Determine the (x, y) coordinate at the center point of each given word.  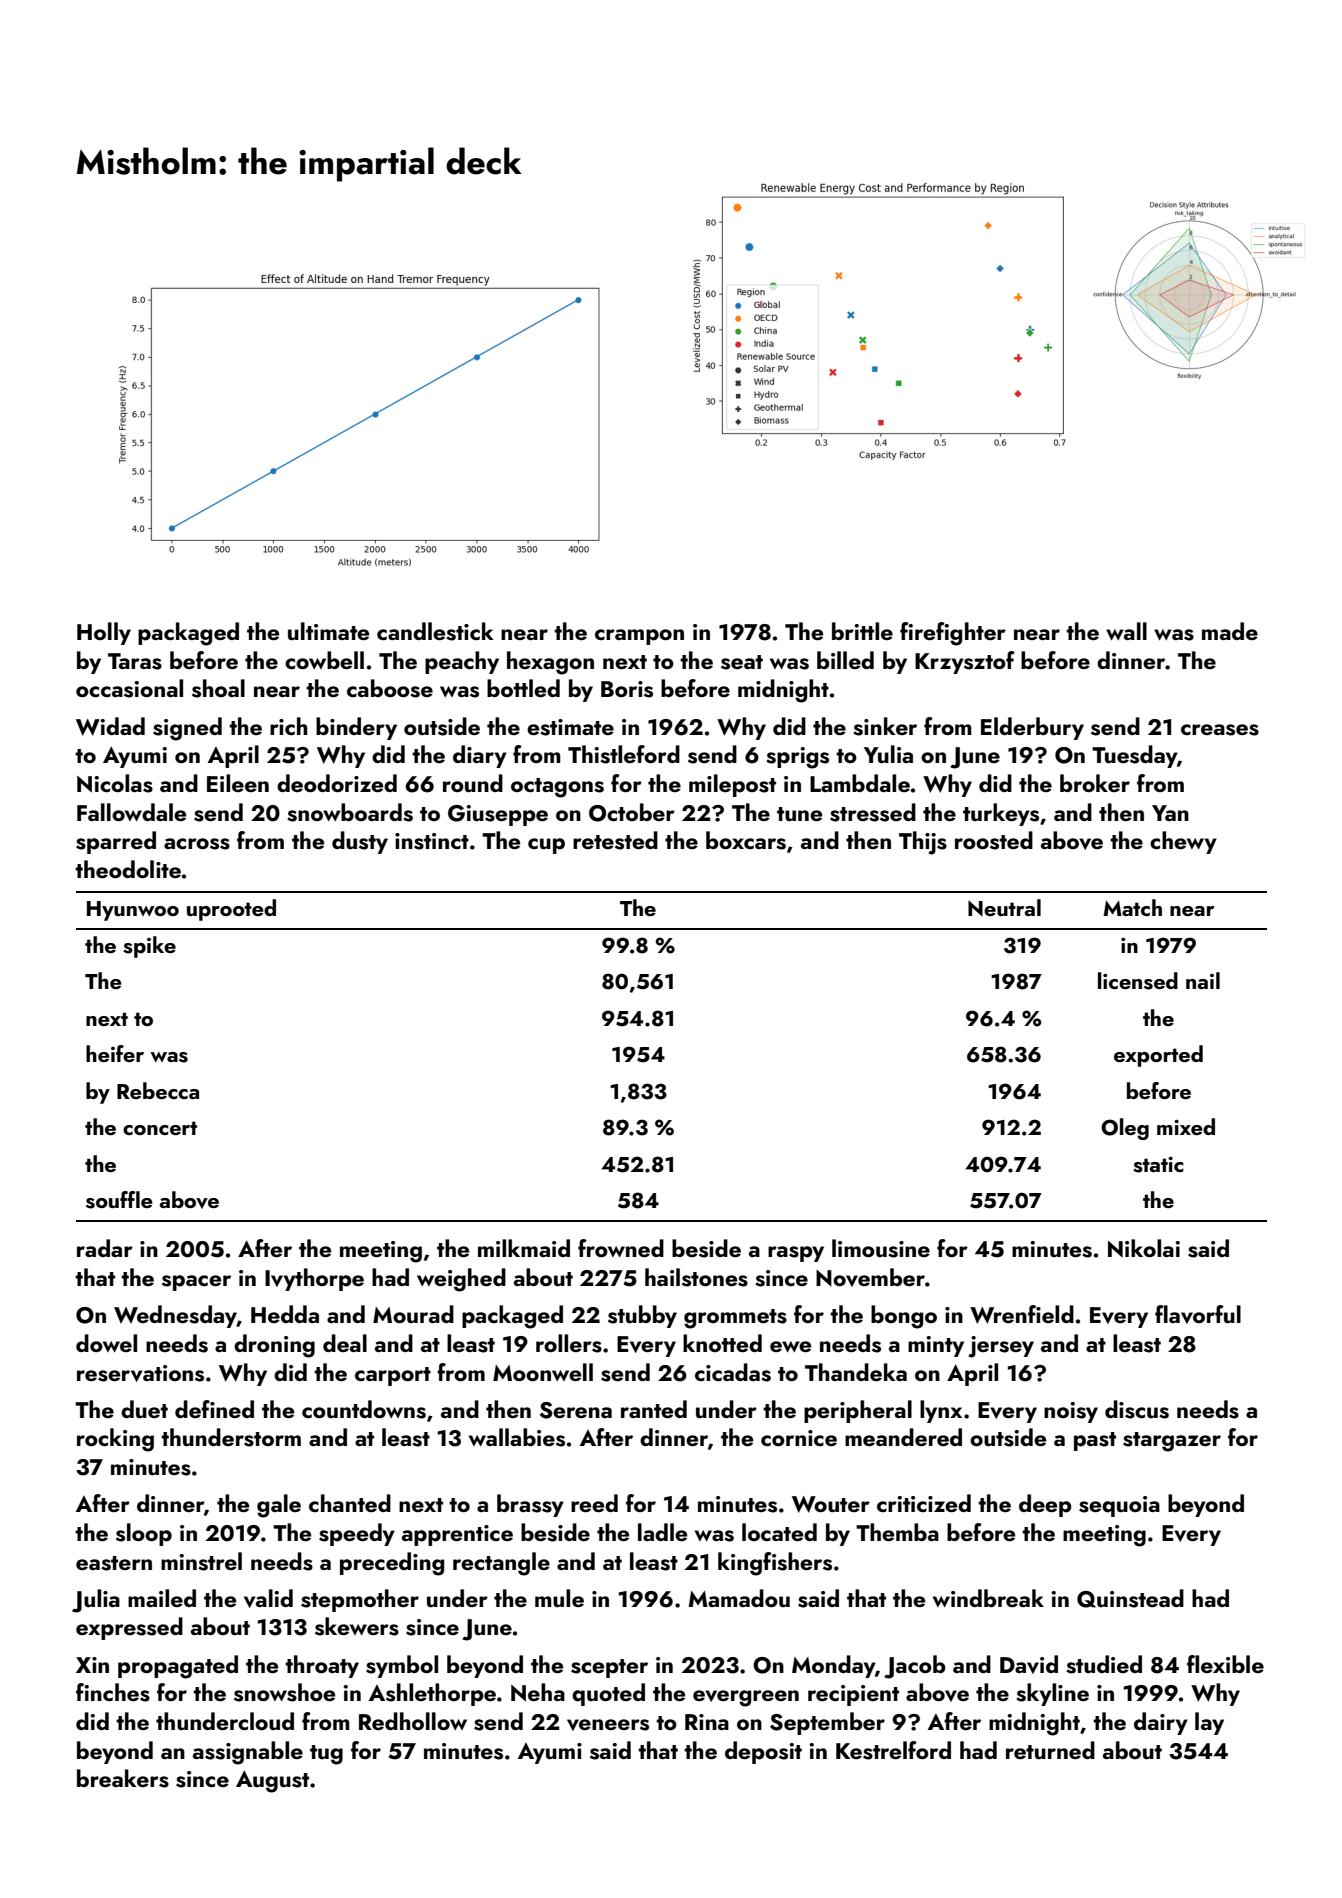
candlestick (435, 631)
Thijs (923, 843)
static (1158, 1164)
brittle (862, 631)
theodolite (128, 869)
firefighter (953, 634)
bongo (904, 1317)
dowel (106, 1343)
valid (268, 1598)
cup (546, 846)
